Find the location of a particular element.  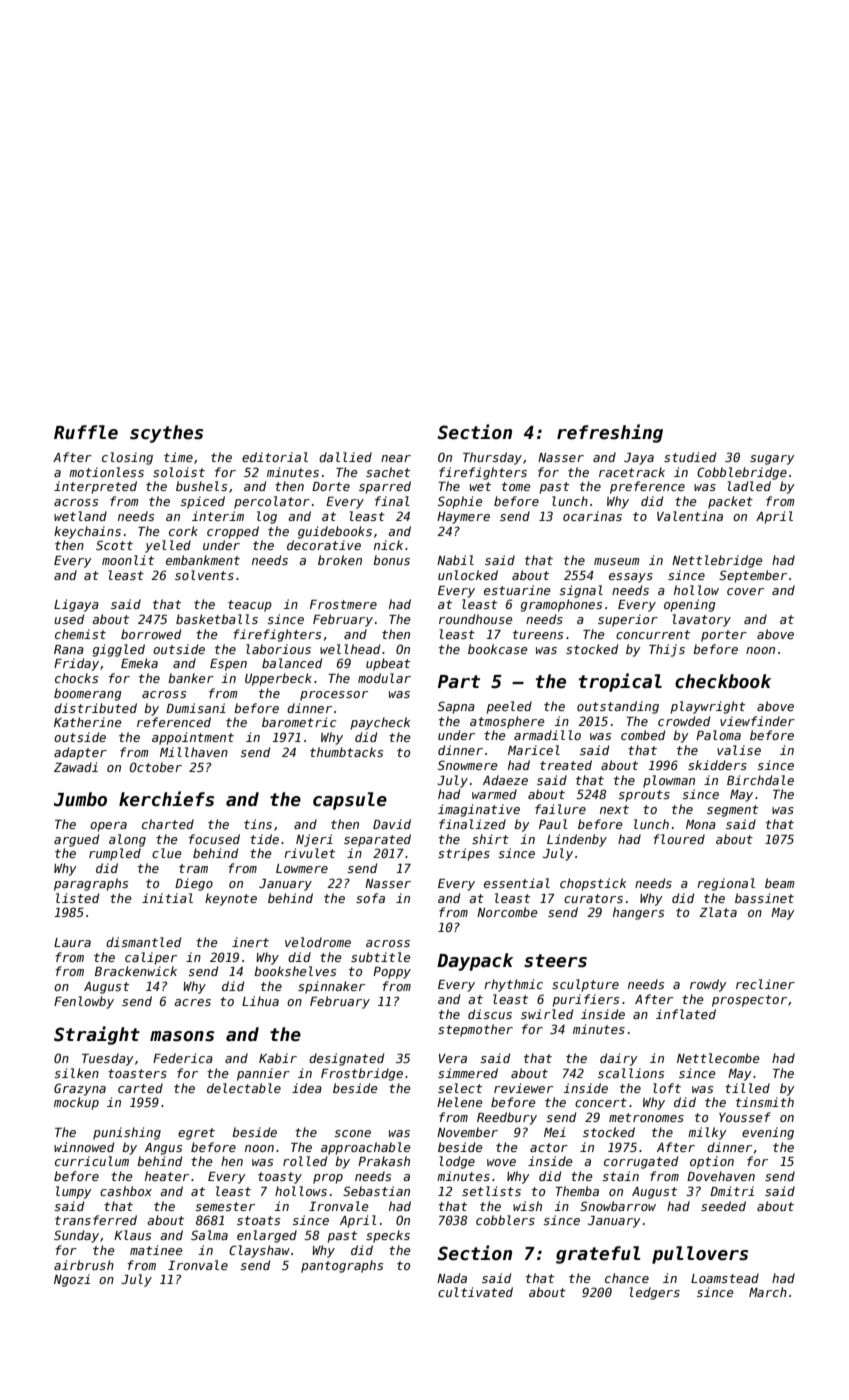

cultivated is located at coordinates (475, 1292).
